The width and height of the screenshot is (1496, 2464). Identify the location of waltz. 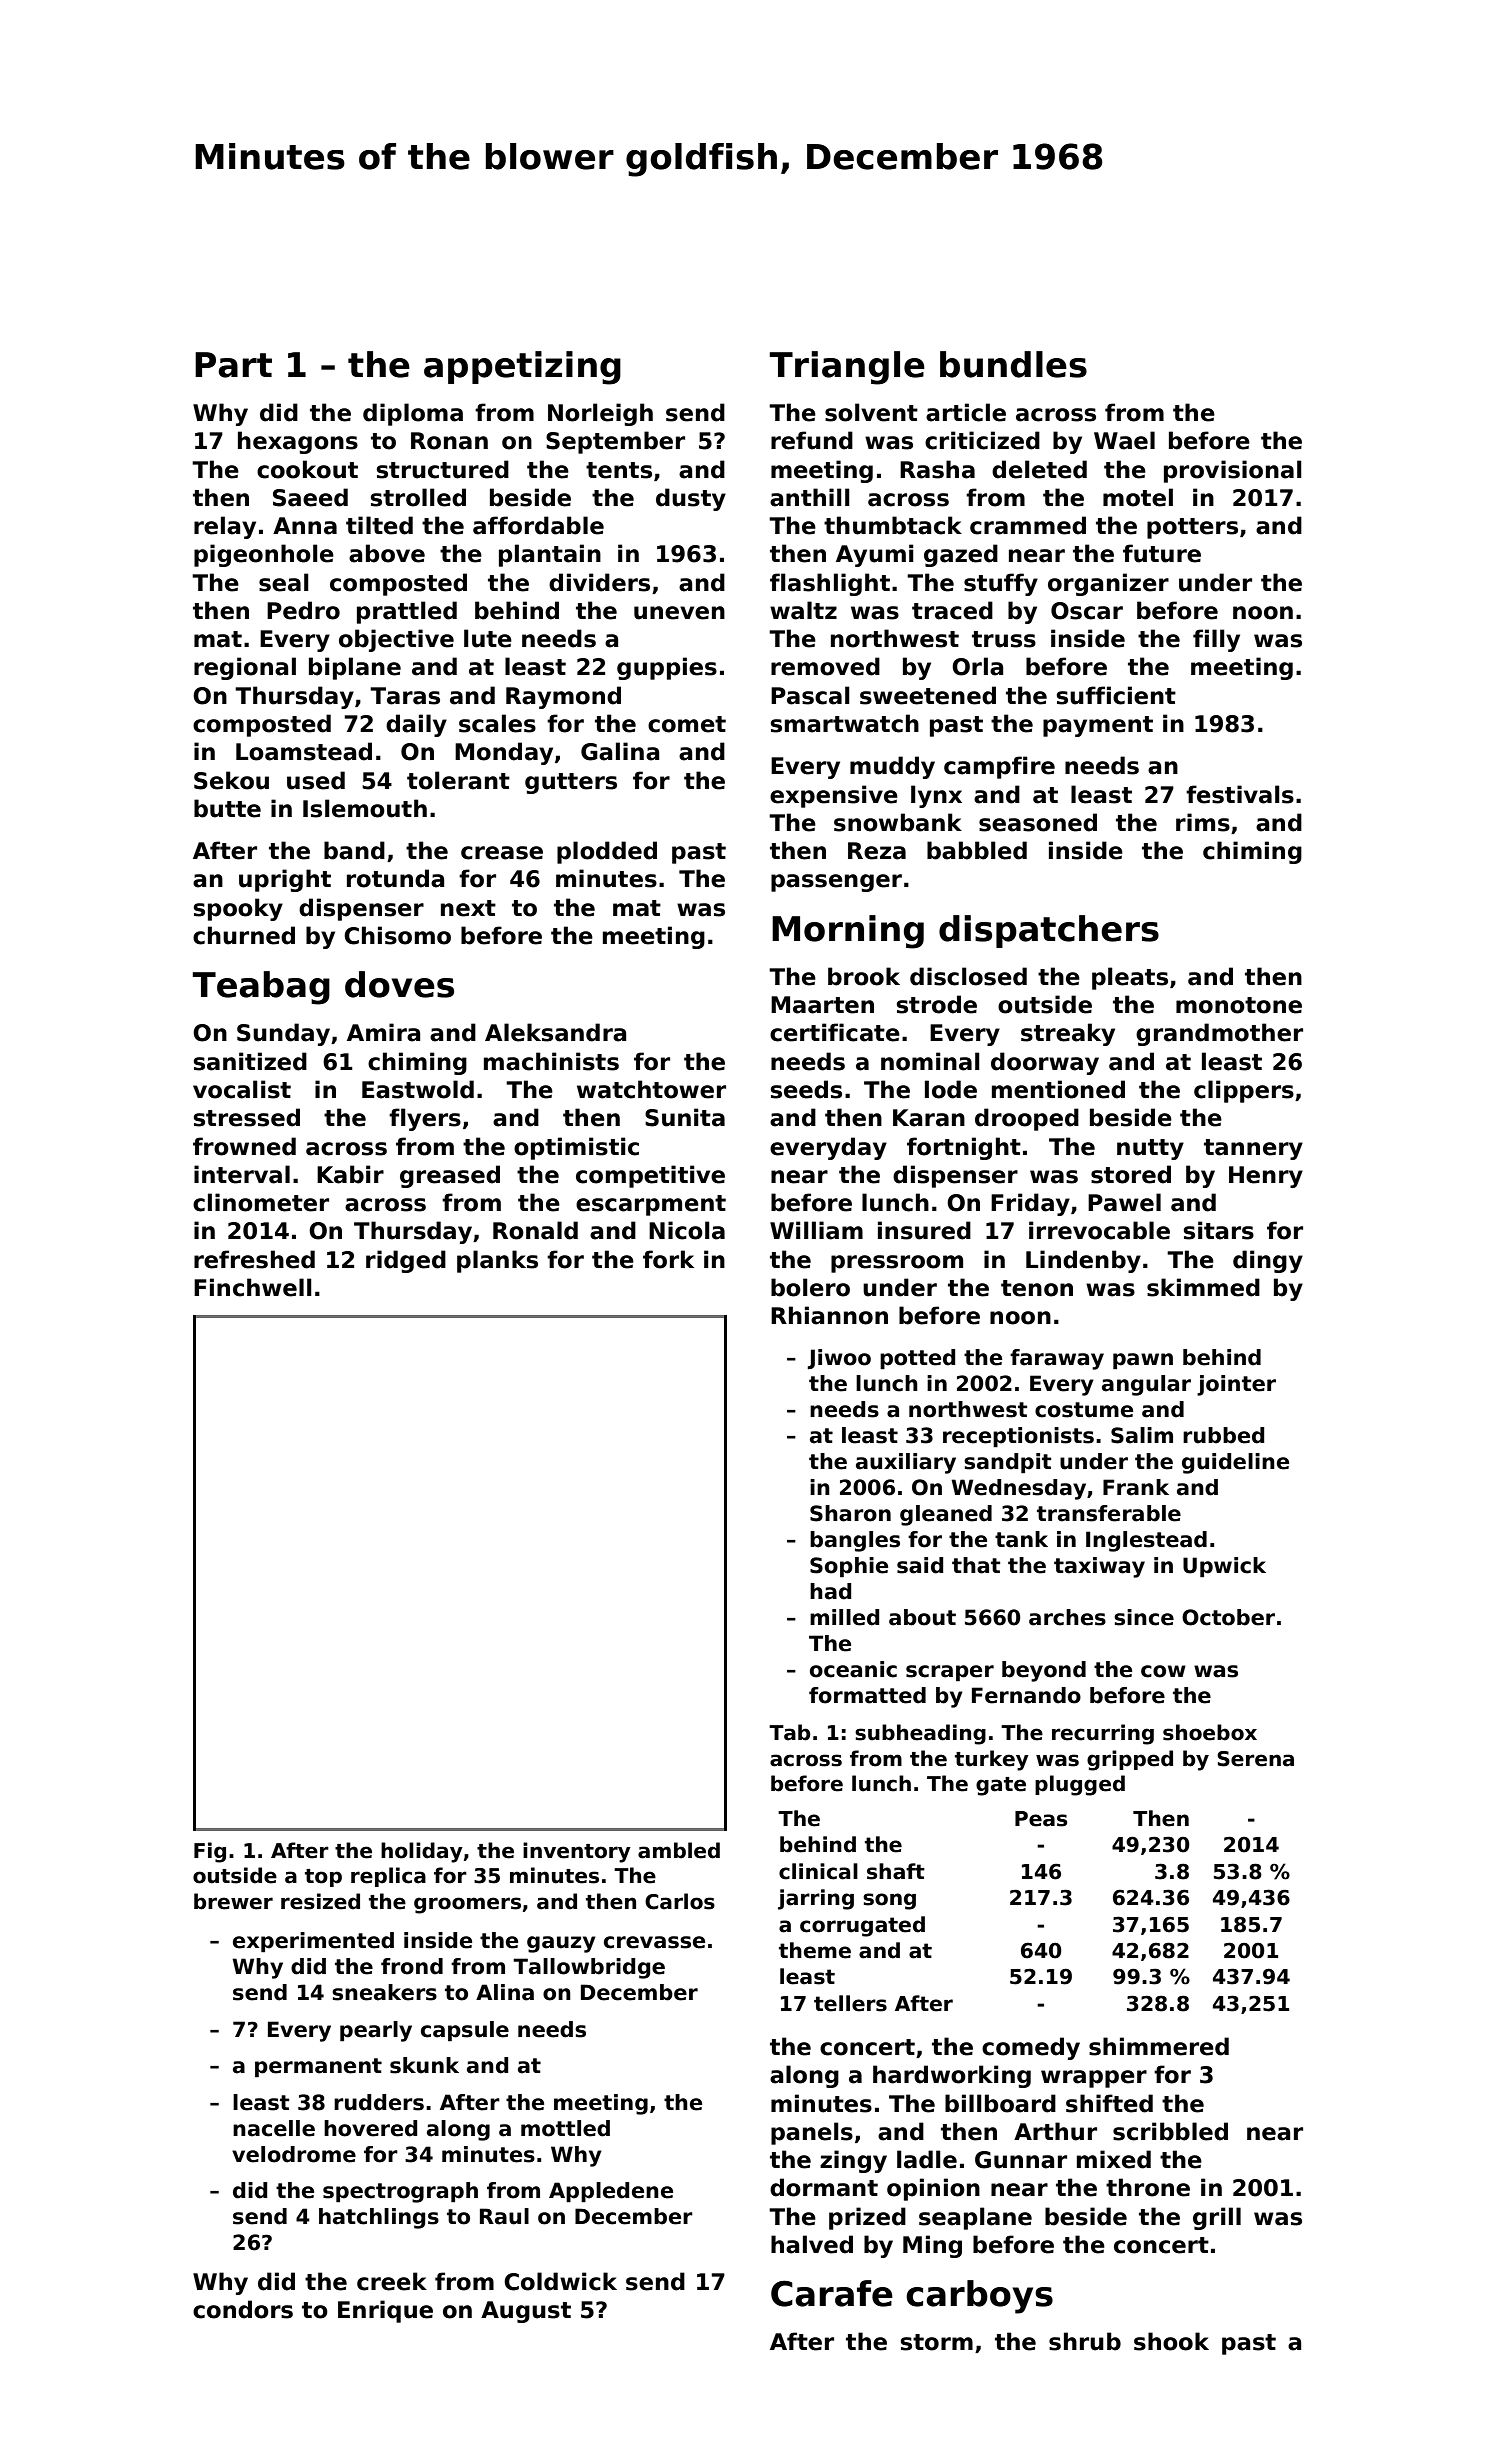
(803, 610).
